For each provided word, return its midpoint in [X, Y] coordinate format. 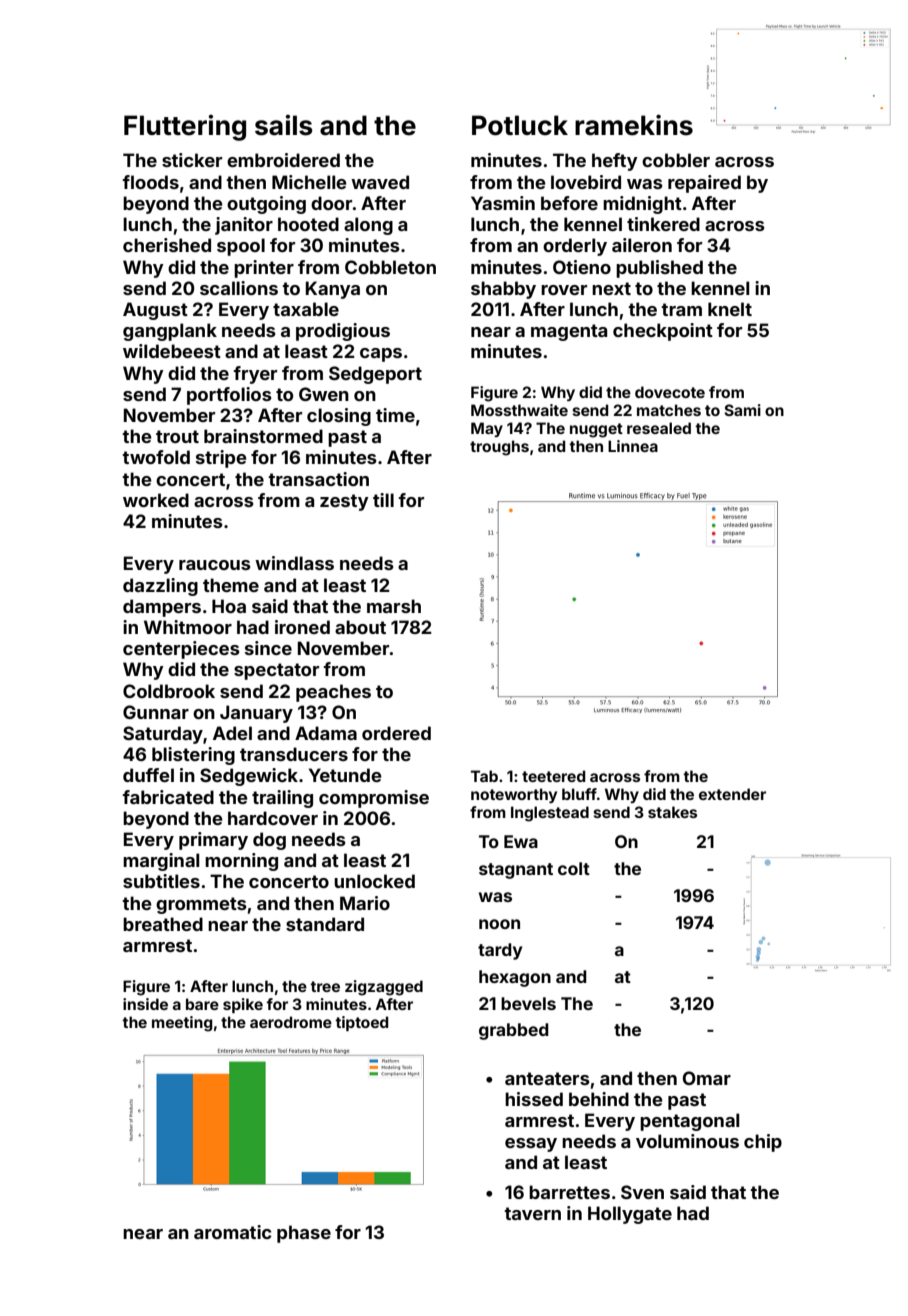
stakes [672, 812]
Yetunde [345, 775]
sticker [192, 160]
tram [681, 309]
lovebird [586, 182]
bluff [579, 794]
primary [213, 841]
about [360, 627]
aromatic [233, 1232]
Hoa [229, 606]
